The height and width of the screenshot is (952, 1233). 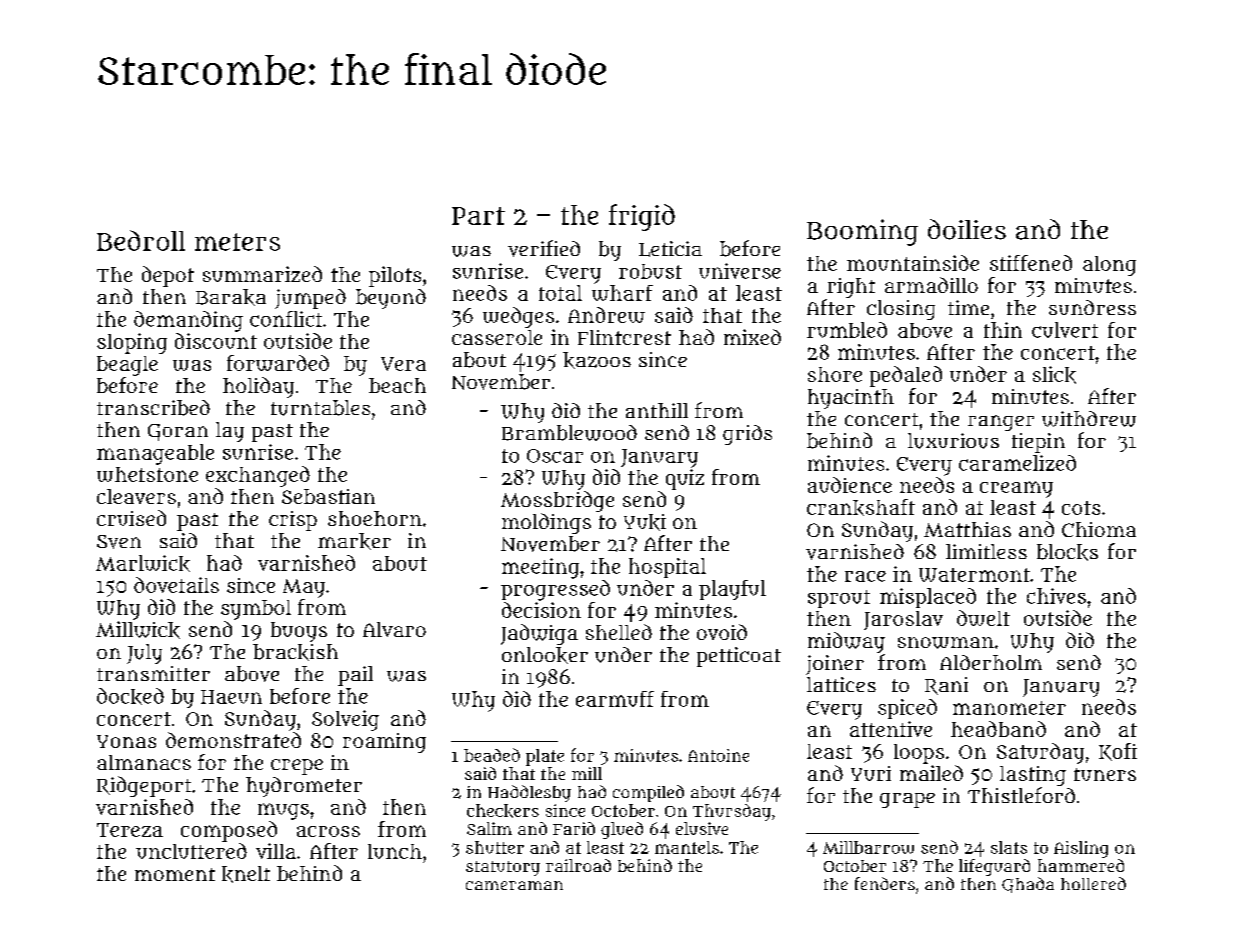 What do you see at coordinates (246, 874) in the screenshot?
I see `knelt` at bounding box center [246, 874].
